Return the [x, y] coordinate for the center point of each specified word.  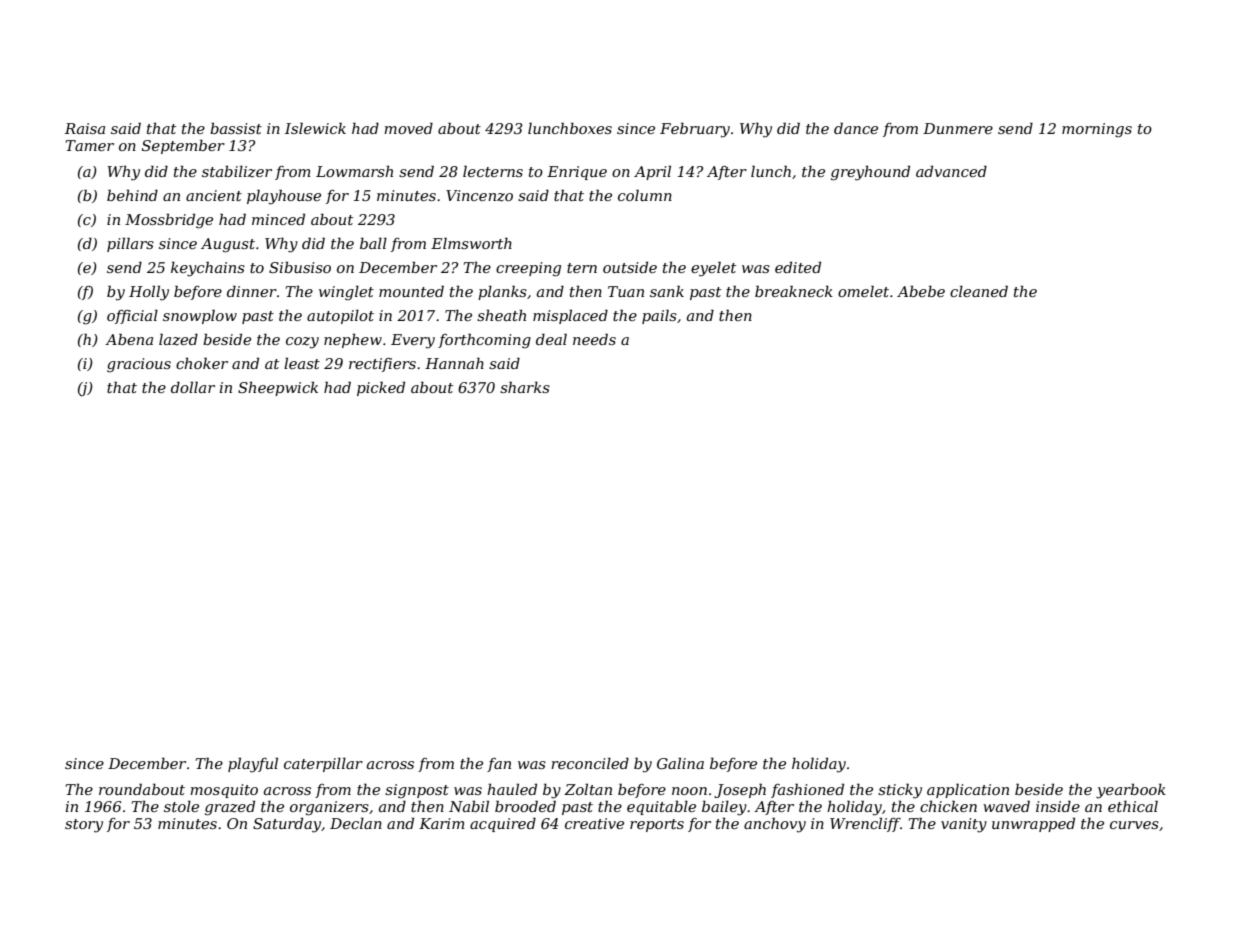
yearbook [1131, 791]
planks [502, 292]
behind [132, 195]
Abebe [921, 291]
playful [253, 765]
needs [594, 339]
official [132, 316]
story [84, 826]
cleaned [979, 291]
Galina [680, 763]
